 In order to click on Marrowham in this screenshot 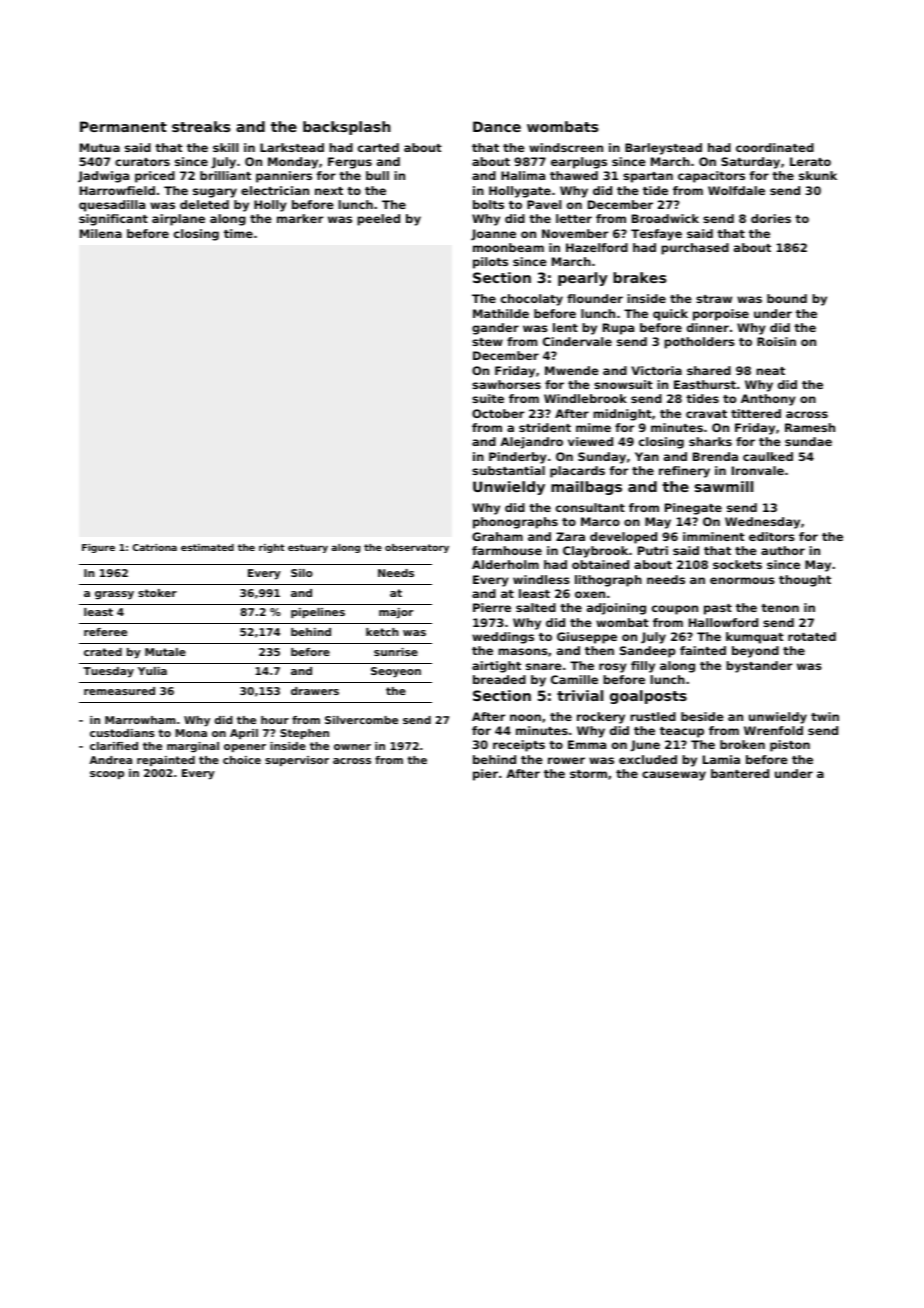, I will do `click(140, 720)`.
